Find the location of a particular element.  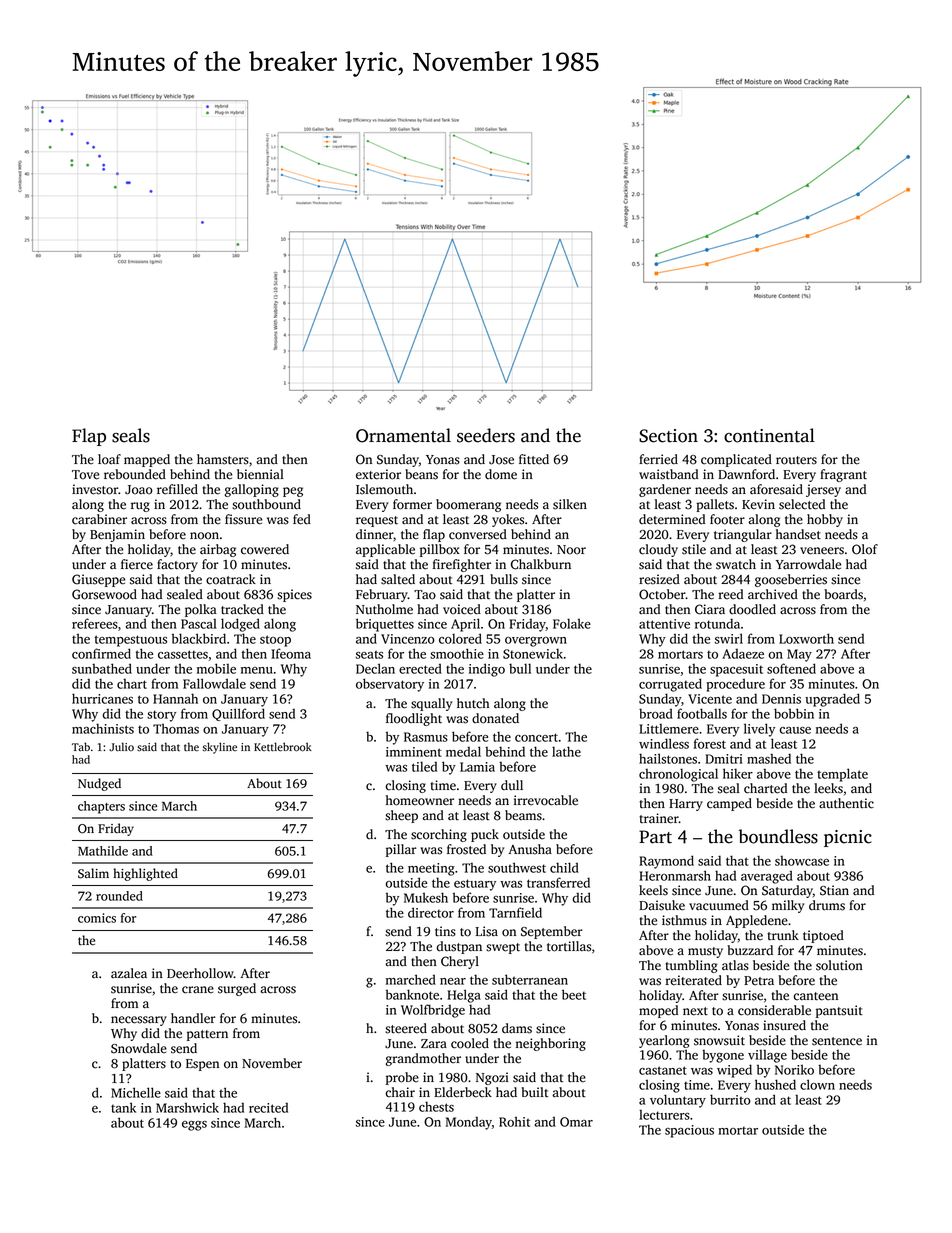

clown is located at coordinates (817, 1084).
